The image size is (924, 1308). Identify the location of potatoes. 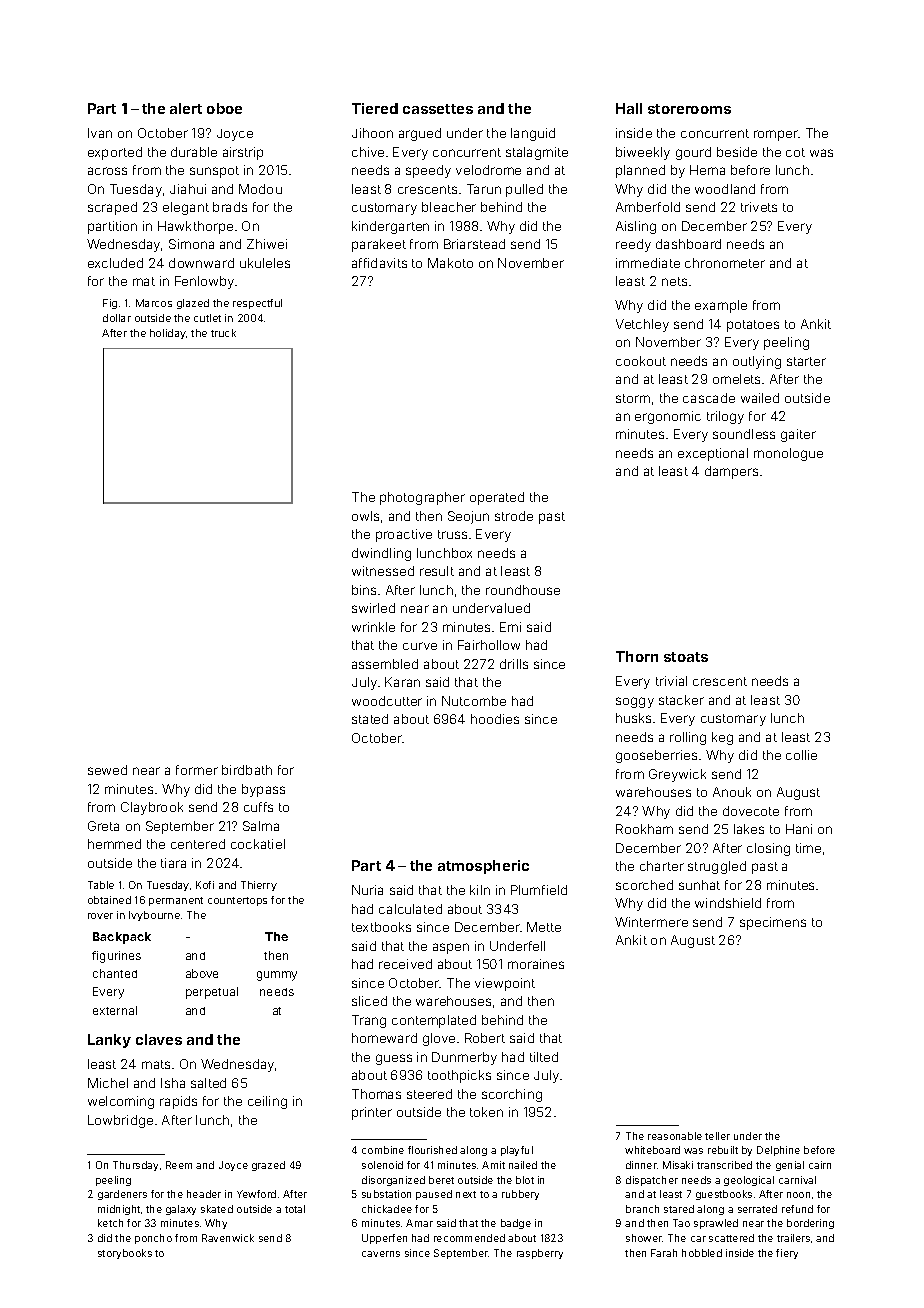
(753, 326).
